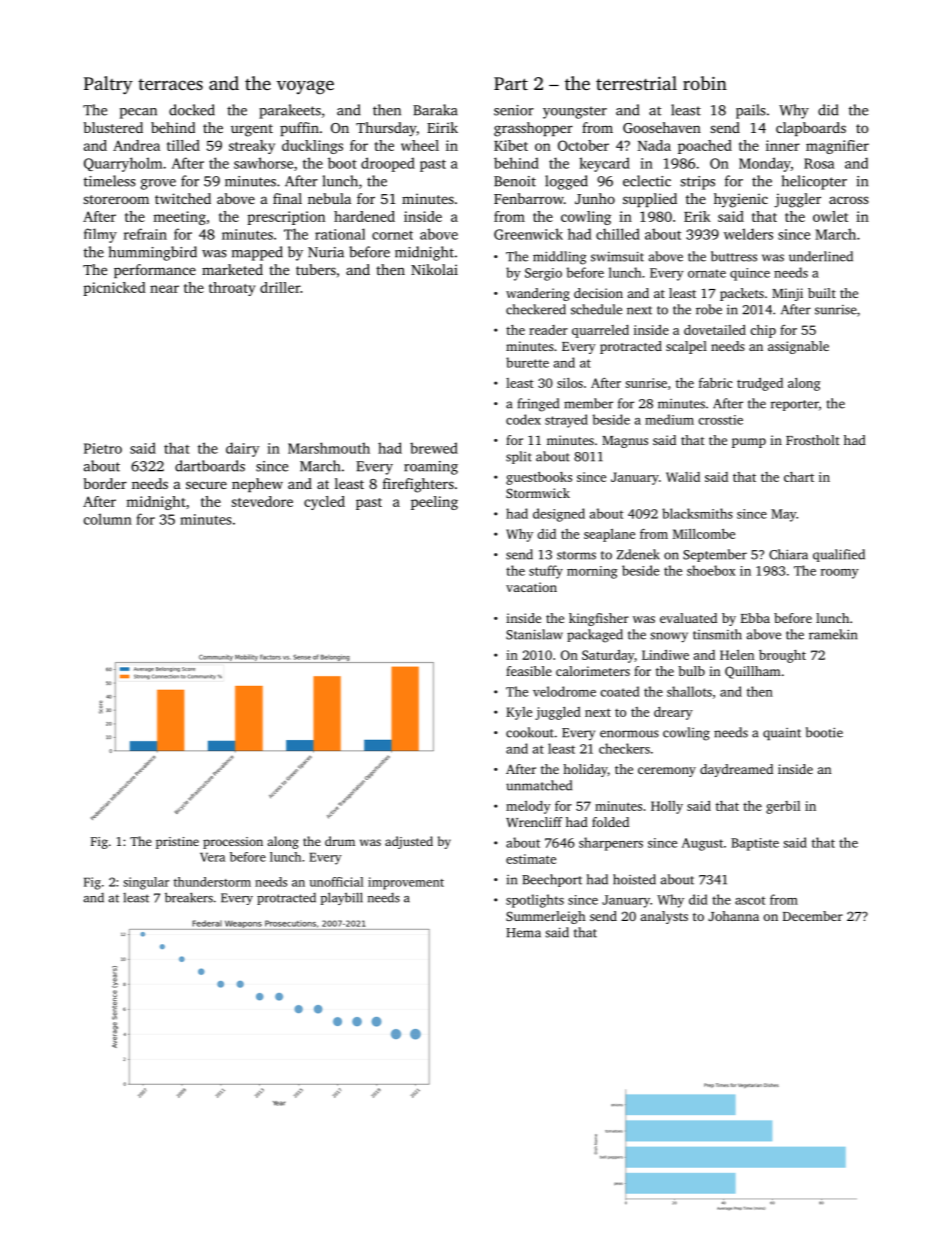 Image resolution: width=952 pixels, height=1233 pixels. What do you see at coordinates (243, 449) in the document?
I see `dairy` at bounding box center [243, 449].
